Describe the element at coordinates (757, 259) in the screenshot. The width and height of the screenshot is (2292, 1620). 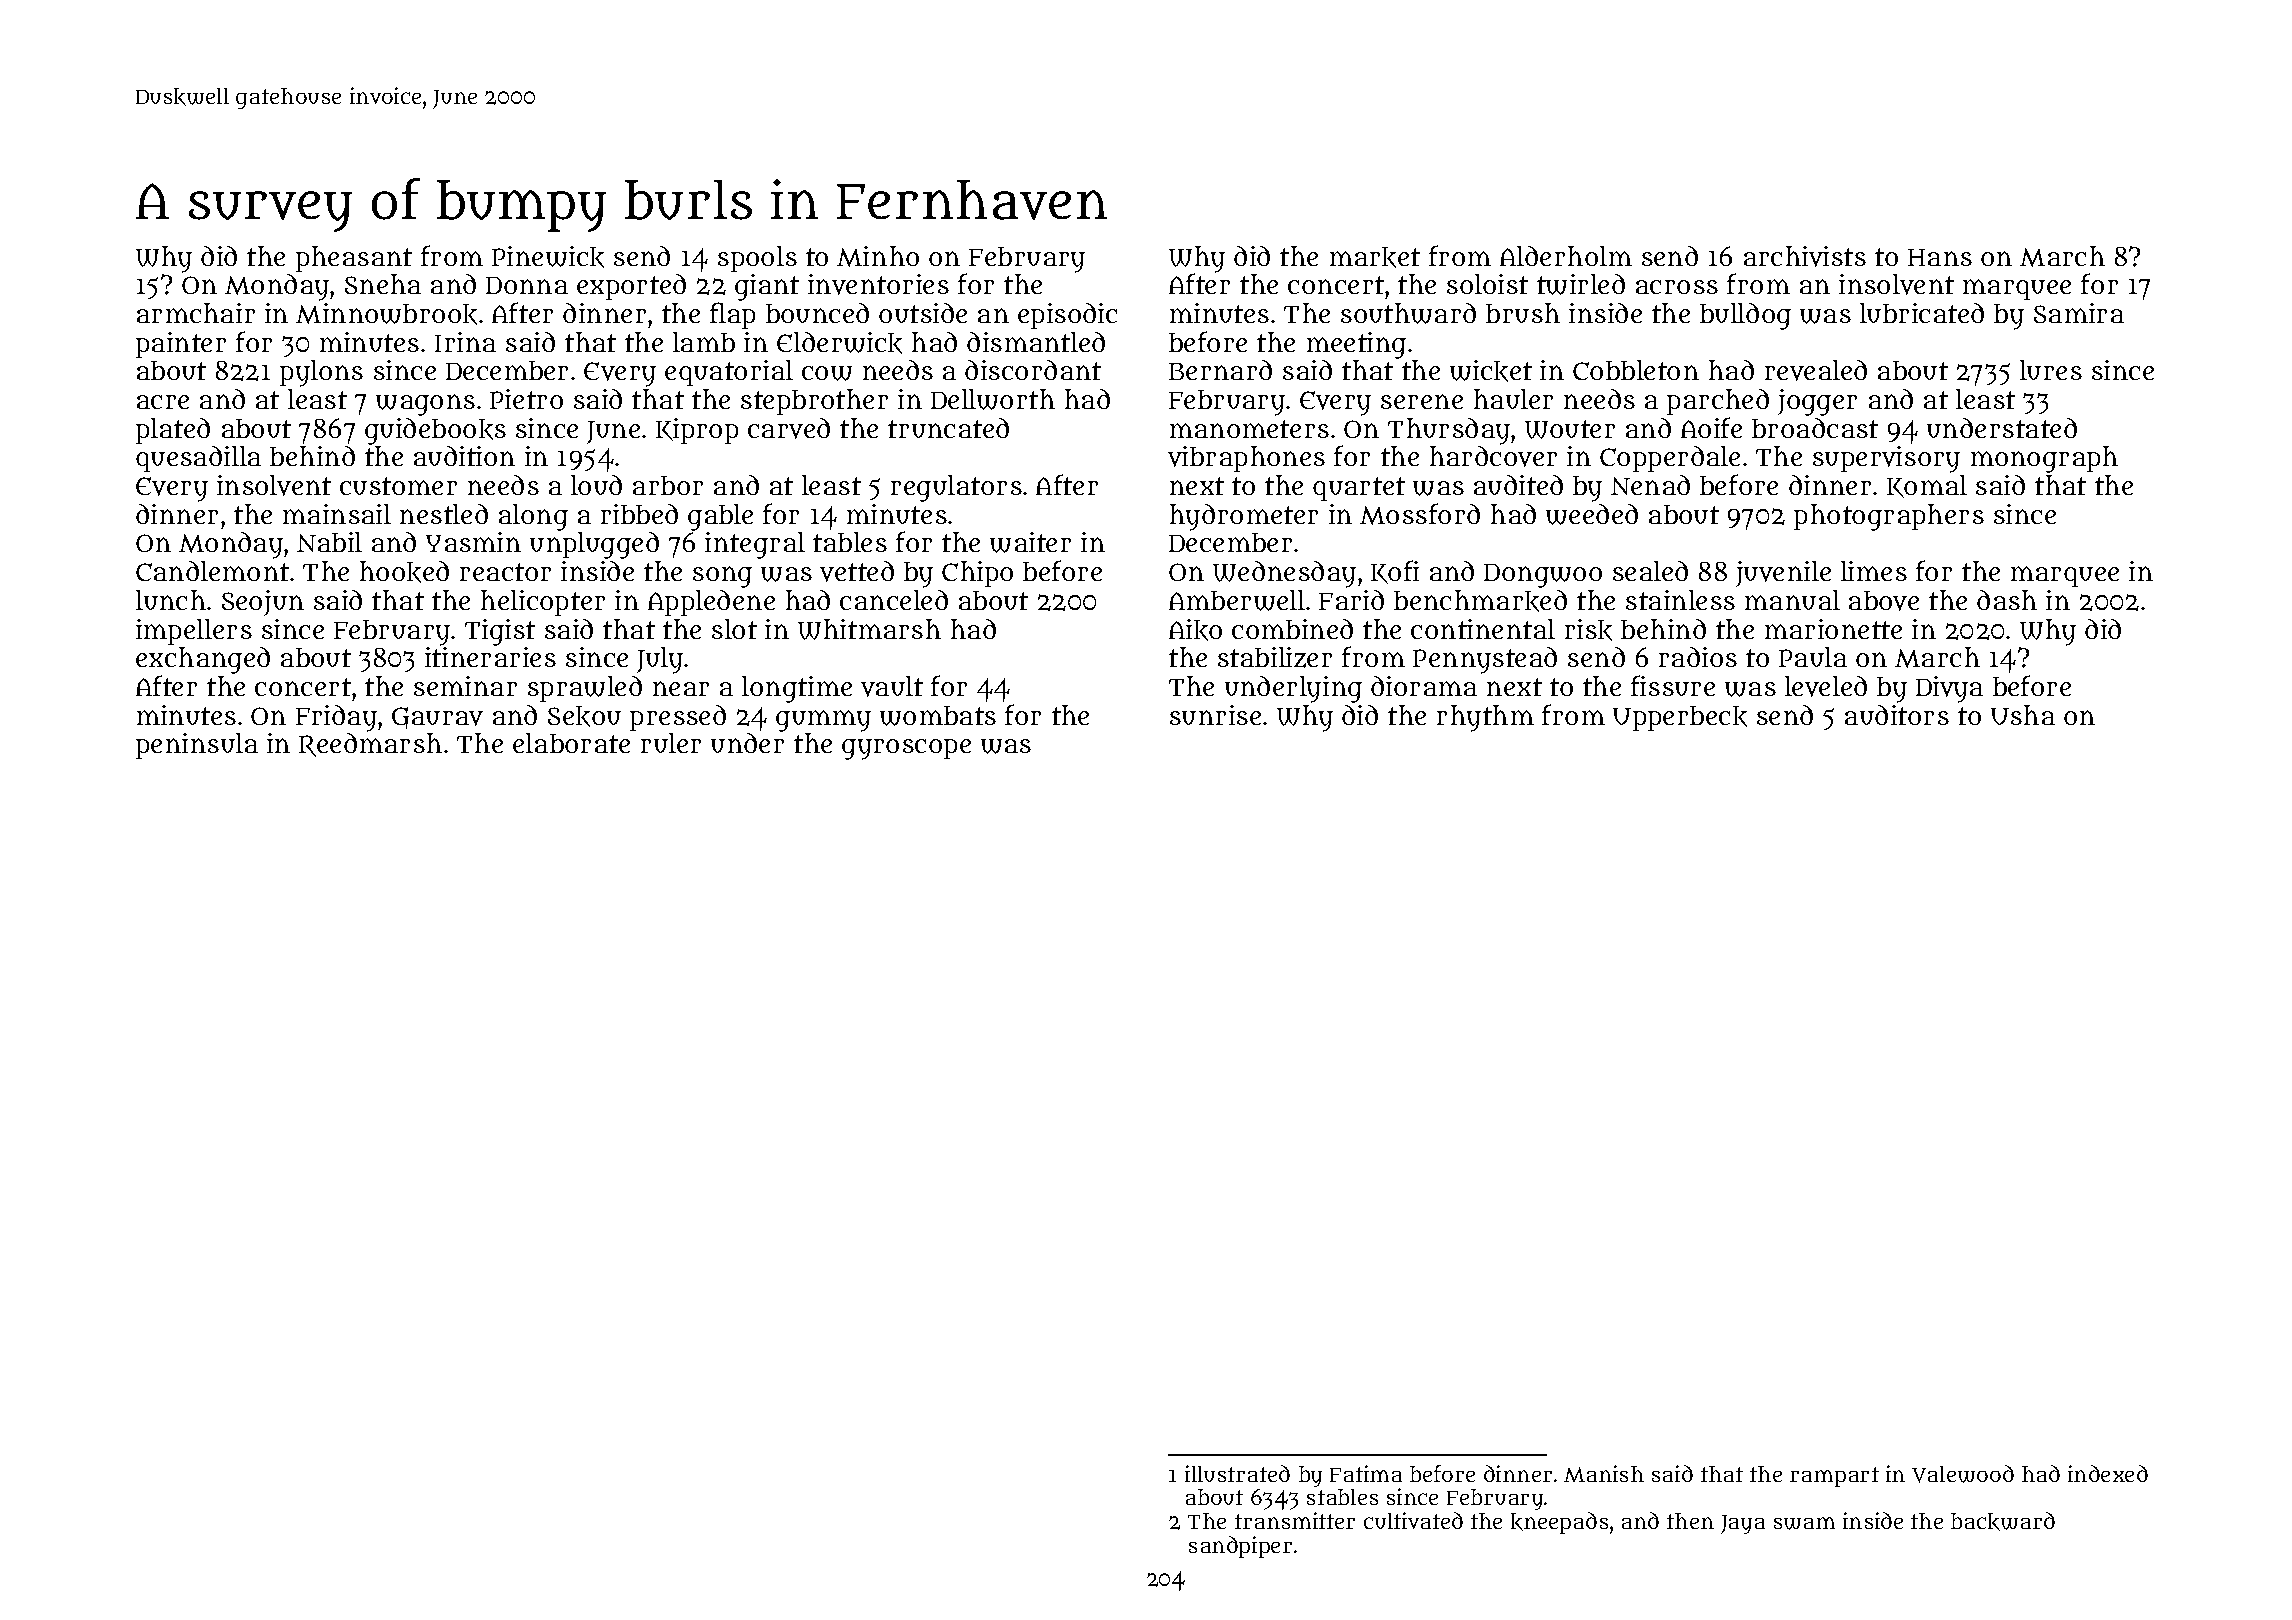
I see `spools` at that location.
